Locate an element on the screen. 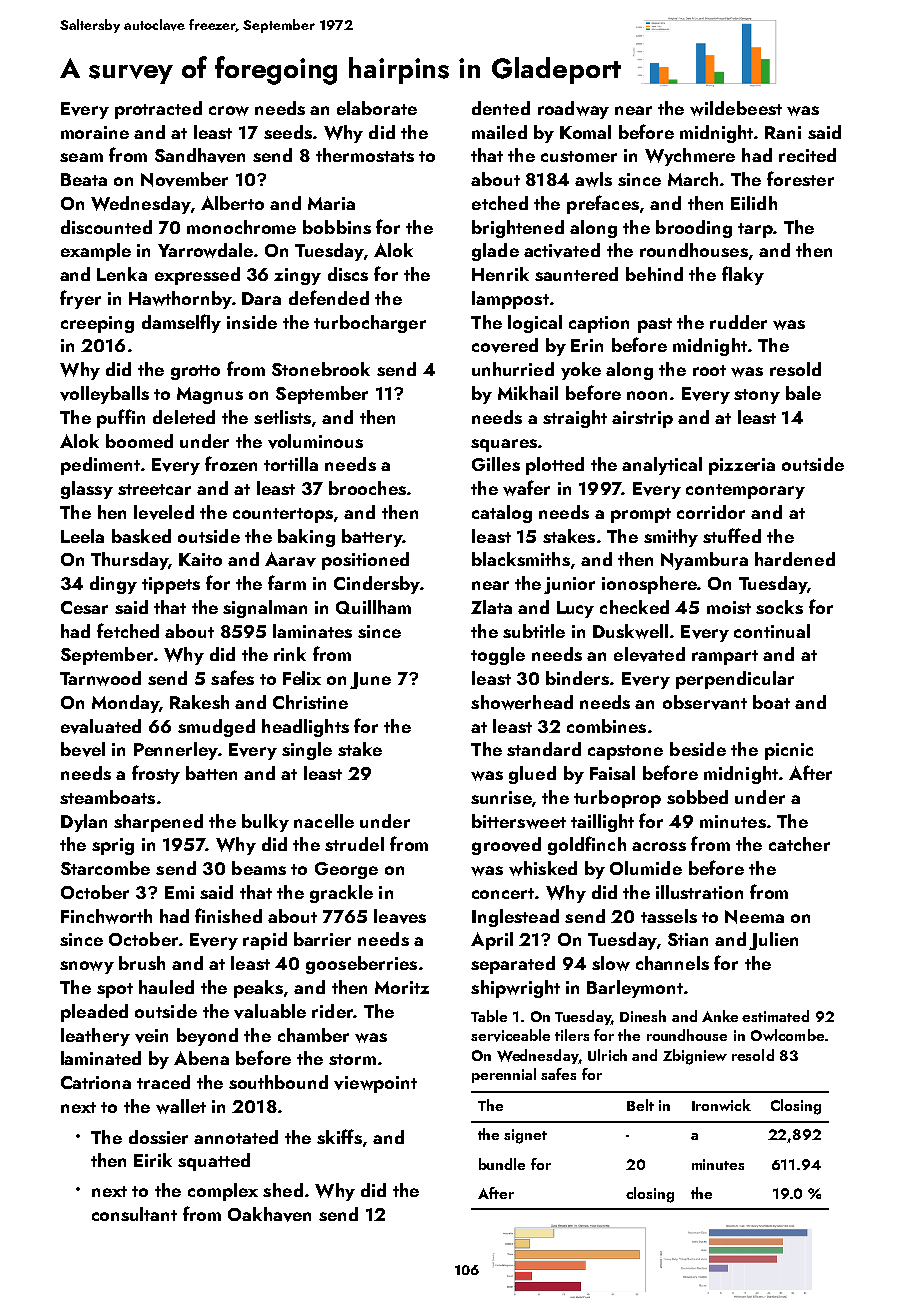 The width and height of the screenshot is (908, 1316). turbocharger is located at coordinates (370, 324).
